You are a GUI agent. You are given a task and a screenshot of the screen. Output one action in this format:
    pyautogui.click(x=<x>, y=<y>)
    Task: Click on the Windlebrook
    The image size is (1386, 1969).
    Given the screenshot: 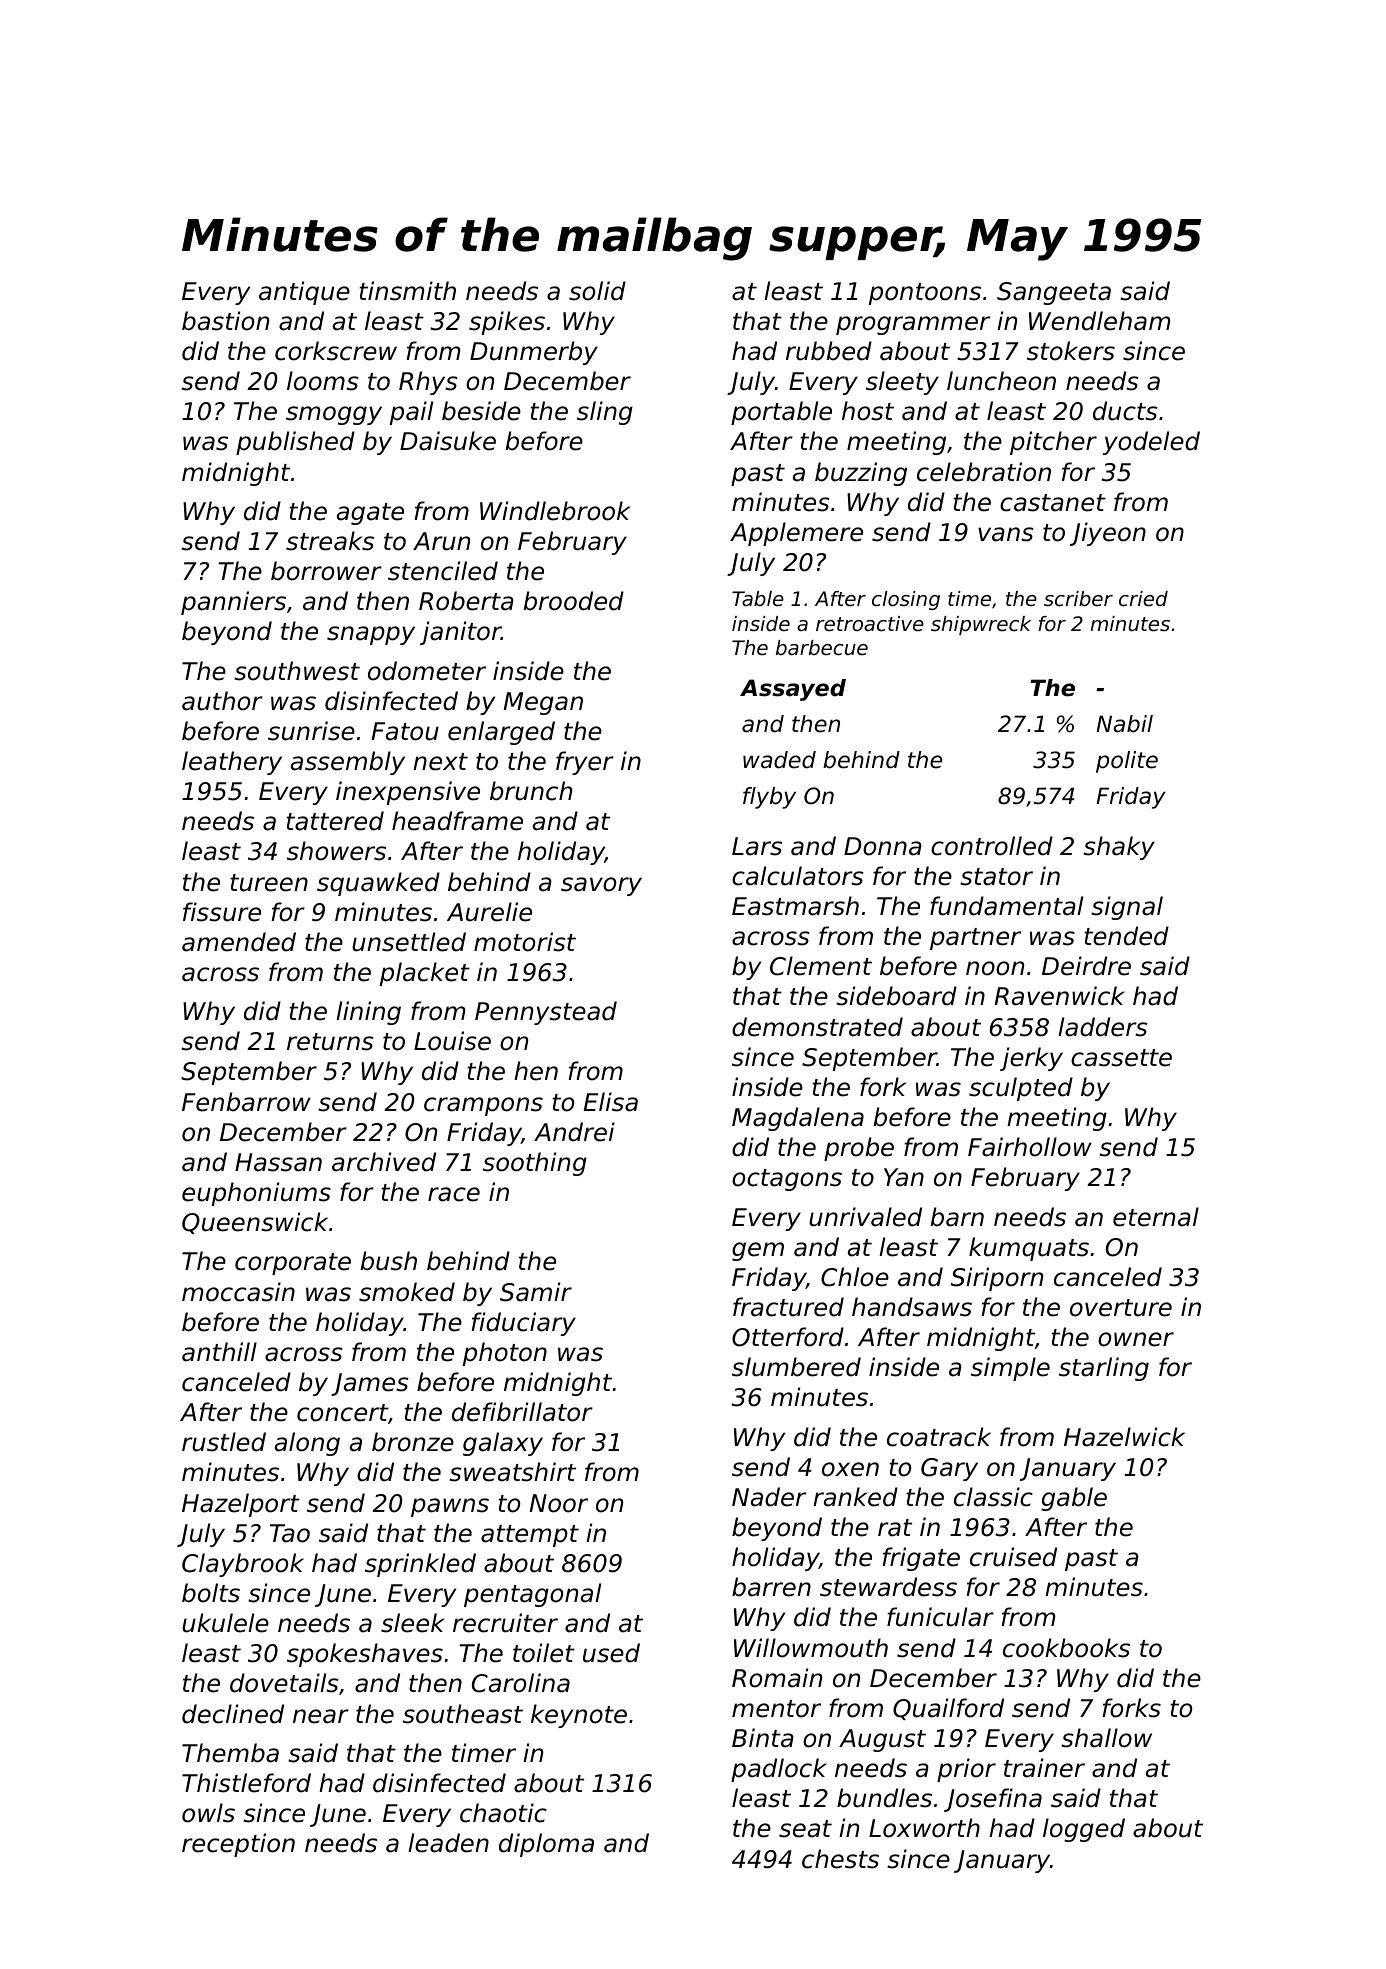 What is the action you would take?
    pyautogui.click(x=555, y=511)
